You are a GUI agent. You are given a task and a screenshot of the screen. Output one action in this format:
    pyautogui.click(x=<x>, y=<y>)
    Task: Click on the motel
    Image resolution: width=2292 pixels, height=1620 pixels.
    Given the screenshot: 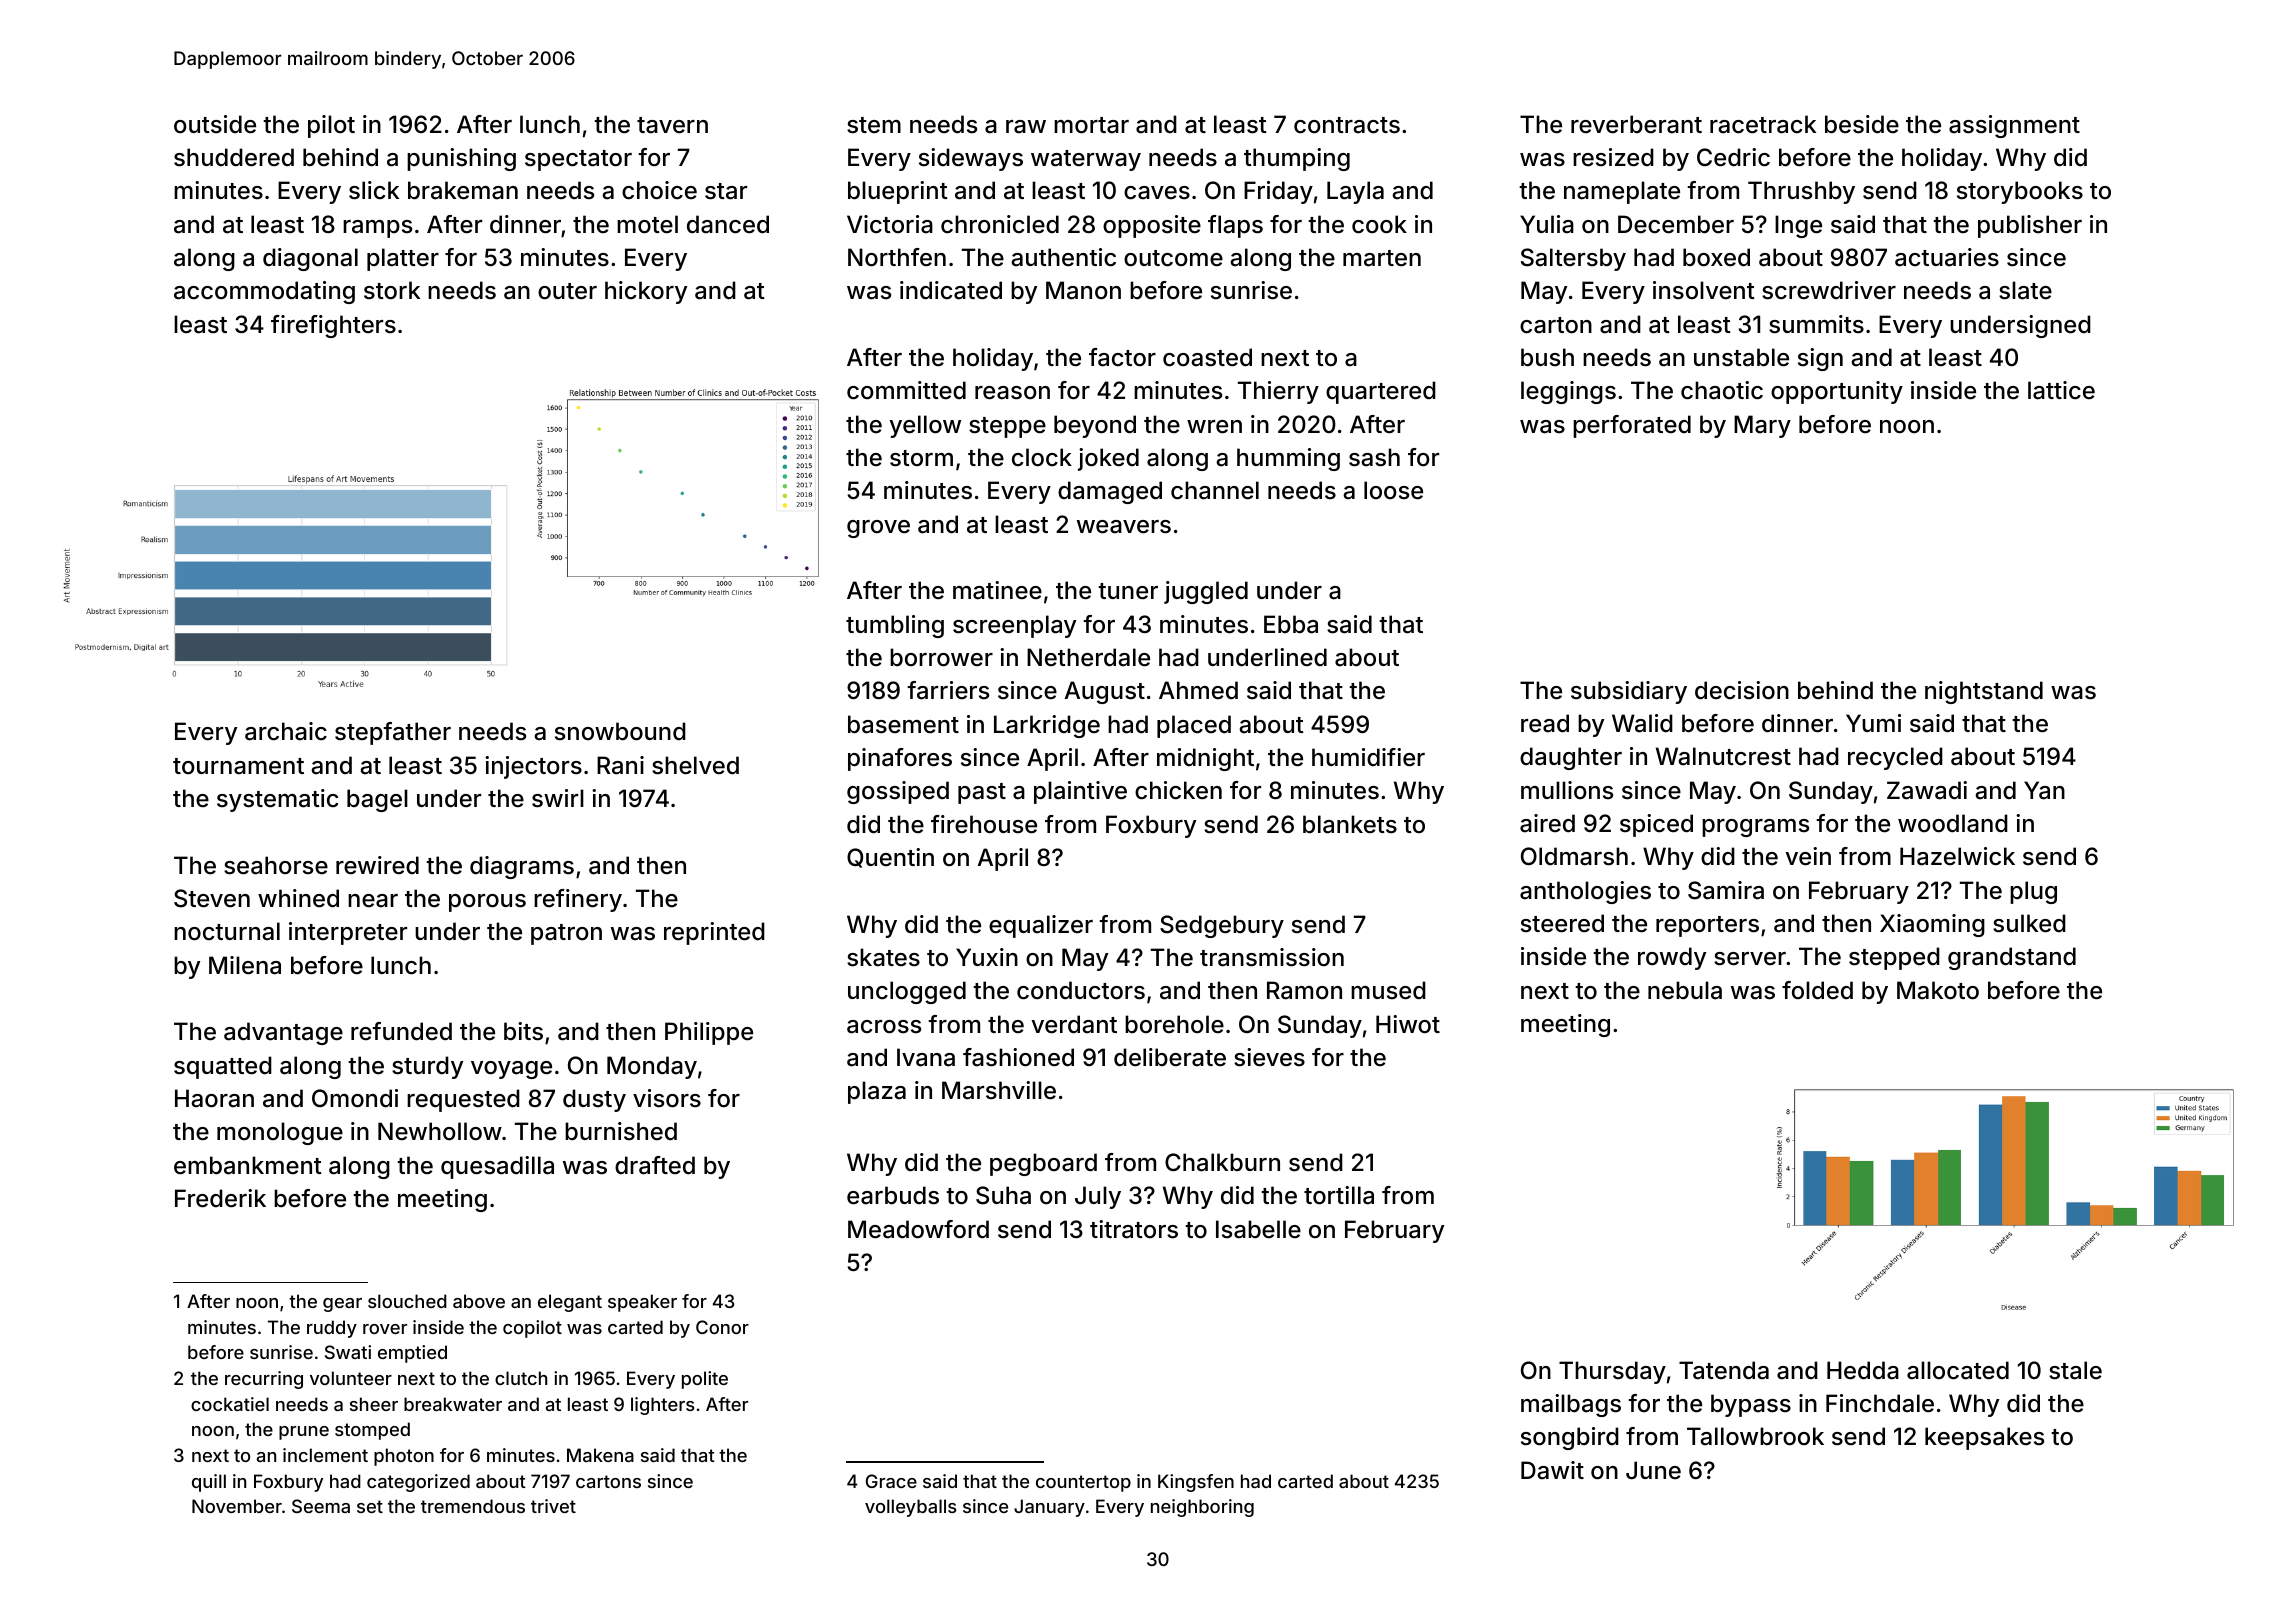 What is the action you would take?
    pyautogui.click(x=647, y=224)
